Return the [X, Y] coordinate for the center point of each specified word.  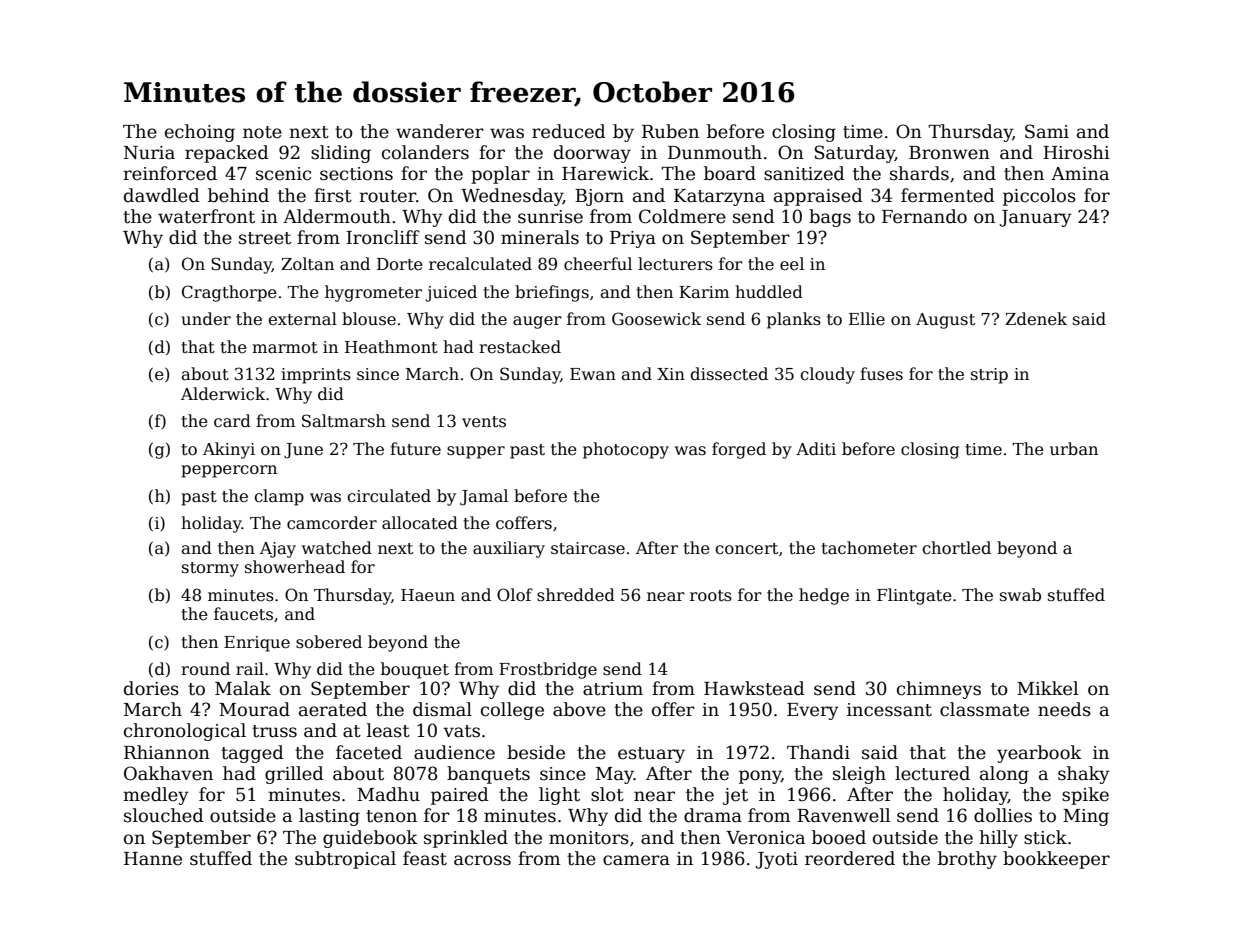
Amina [1080, 174]
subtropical [345, 860]
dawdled [162, 195]
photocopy [626, 450]
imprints [316, 376]
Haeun [428, 595]
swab [1020, 595]
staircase [588, 548]
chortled [956, 548]
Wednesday [512, 197]
